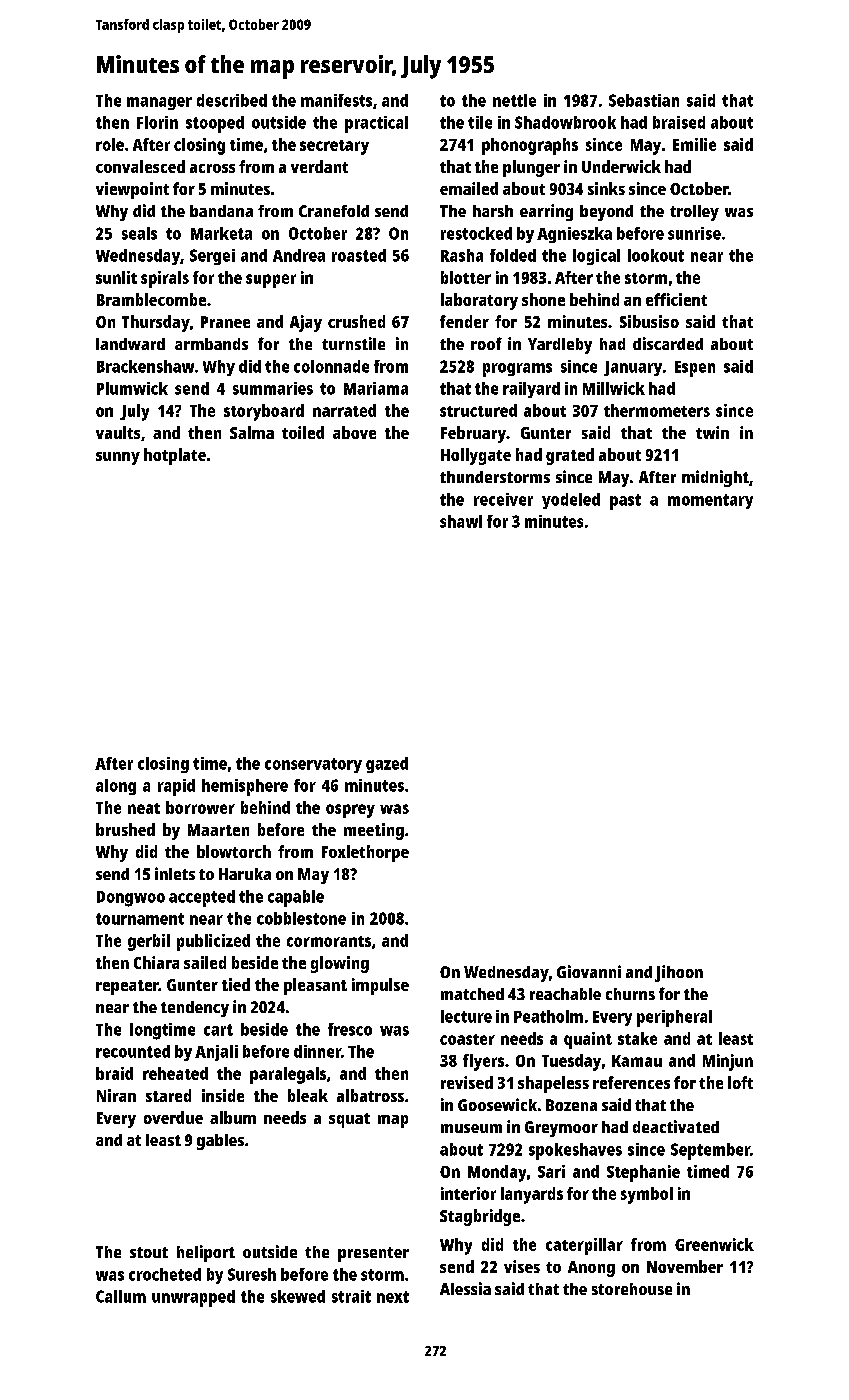 The height and width of the screenshot is (1400, 849). I want to click on Minjun, so click(728, 1062).
